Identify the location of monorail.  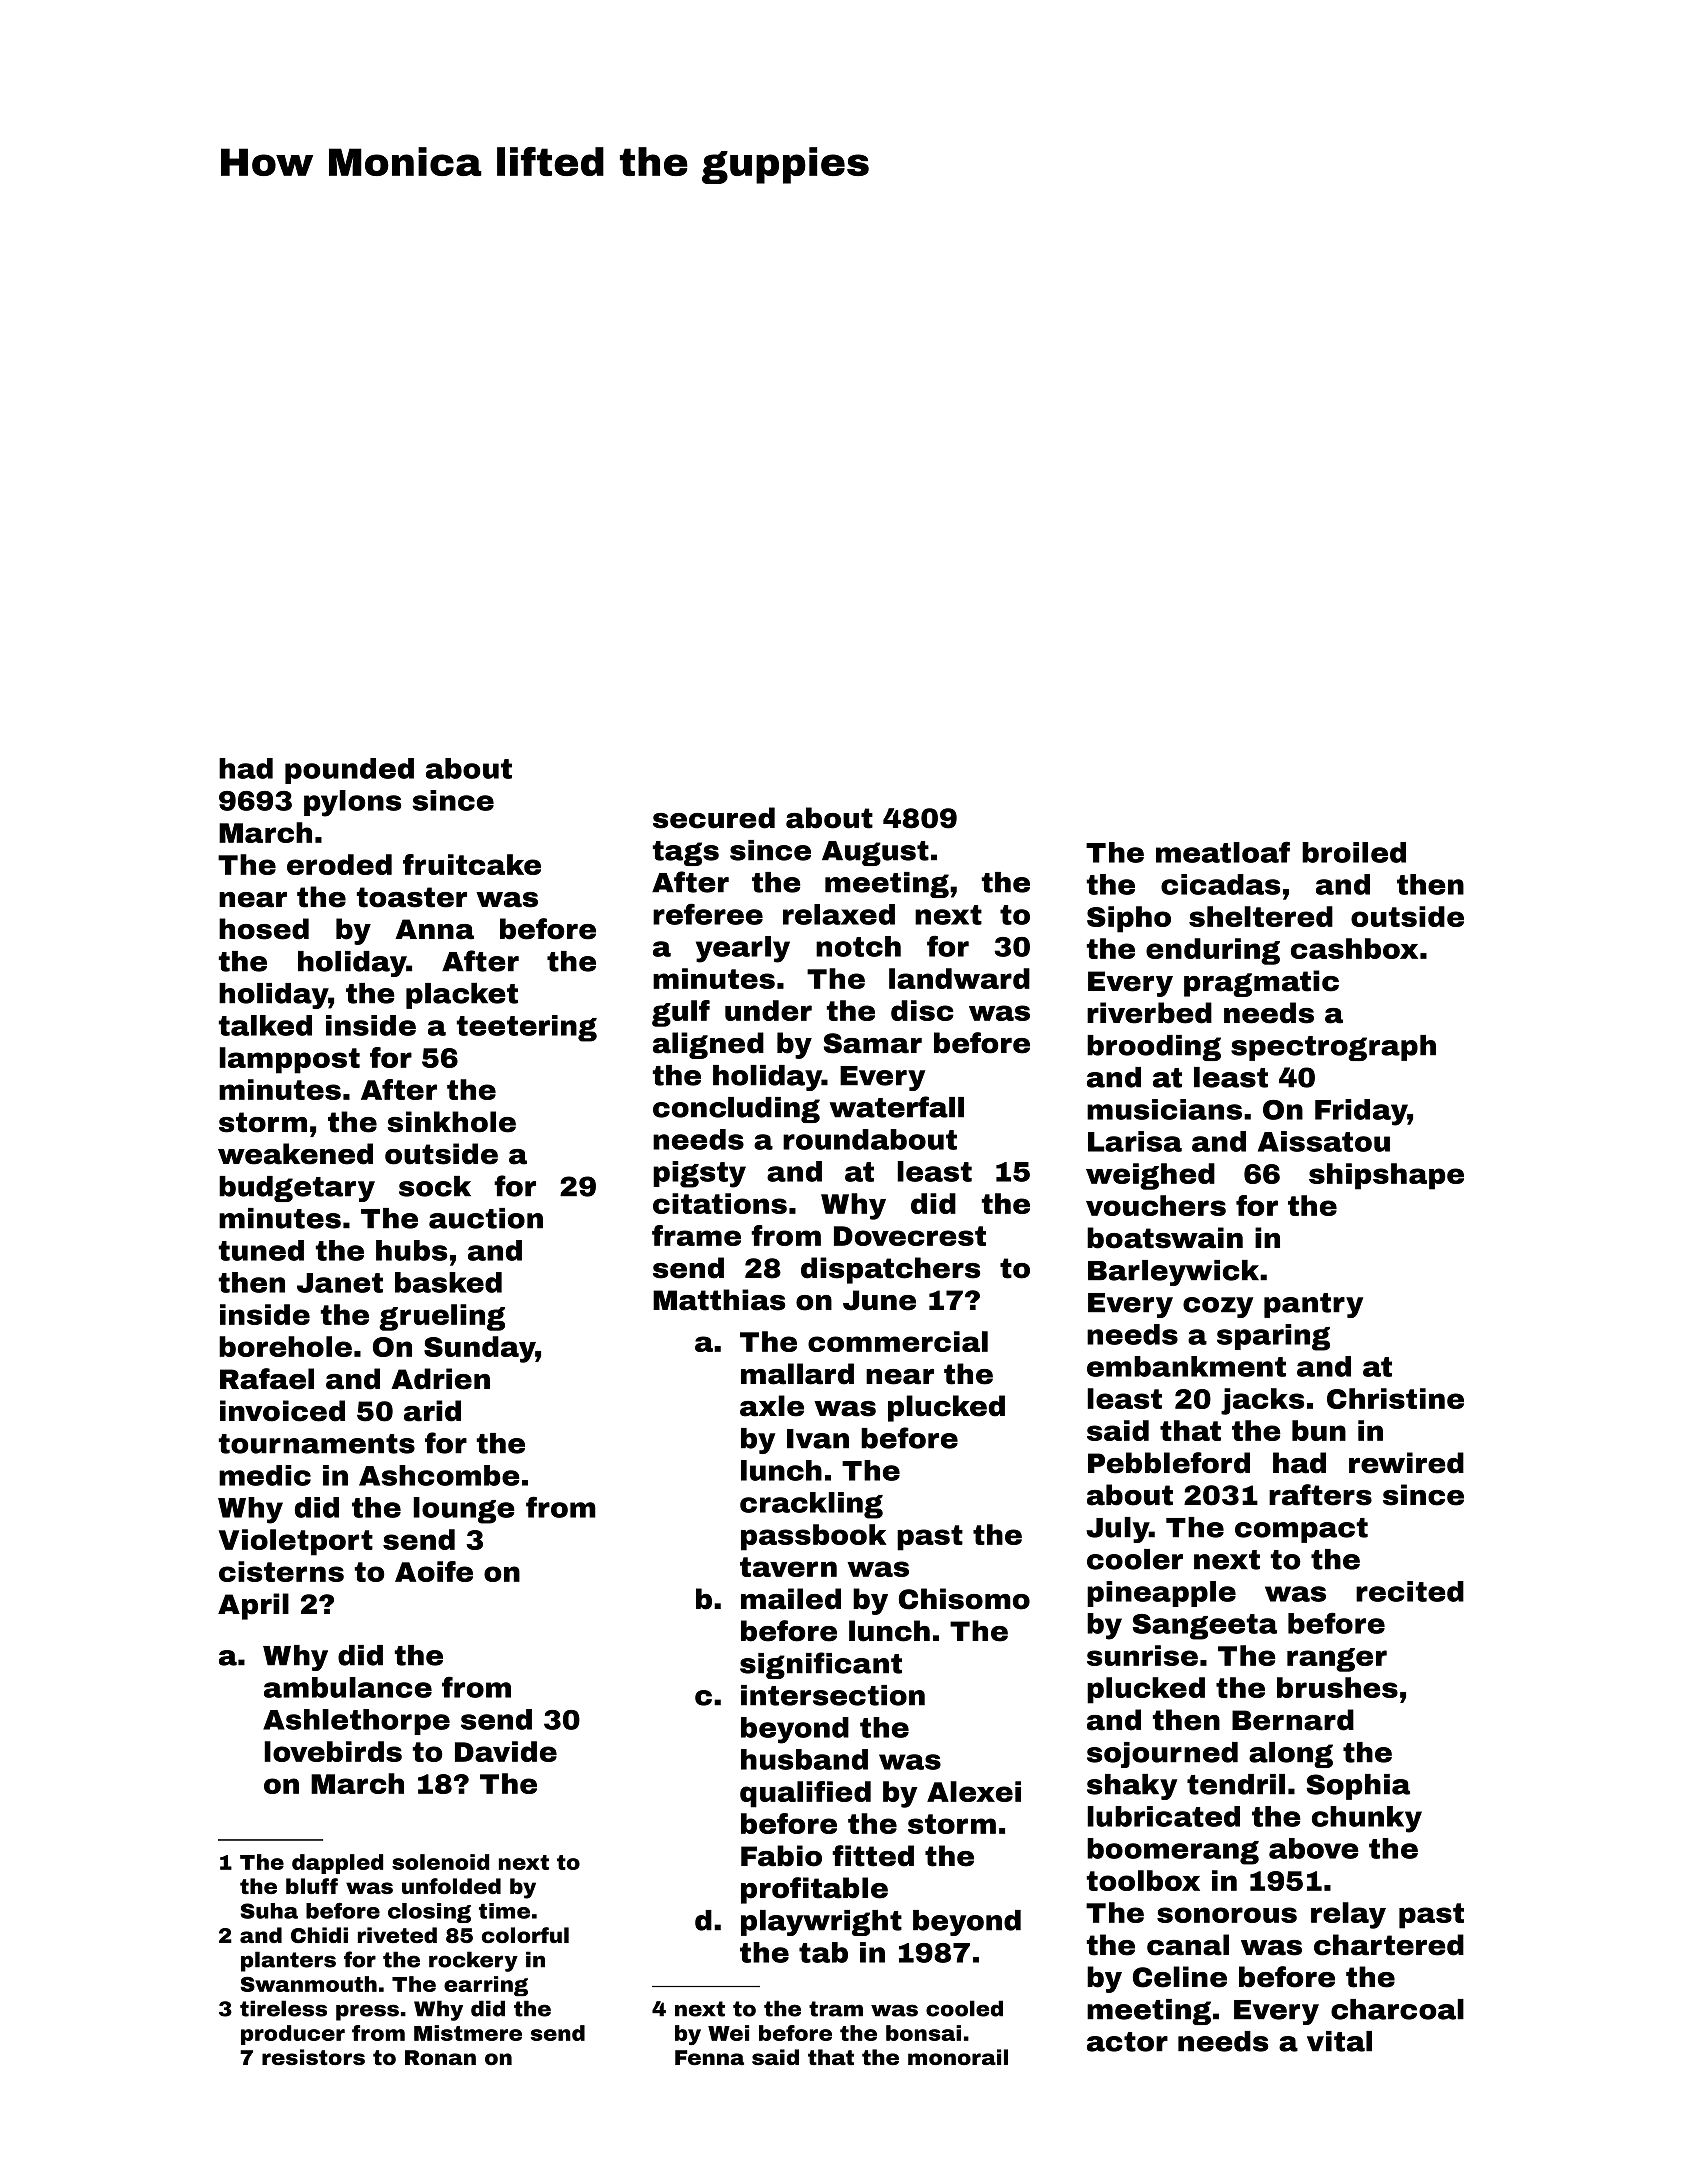
(958, 2057).
